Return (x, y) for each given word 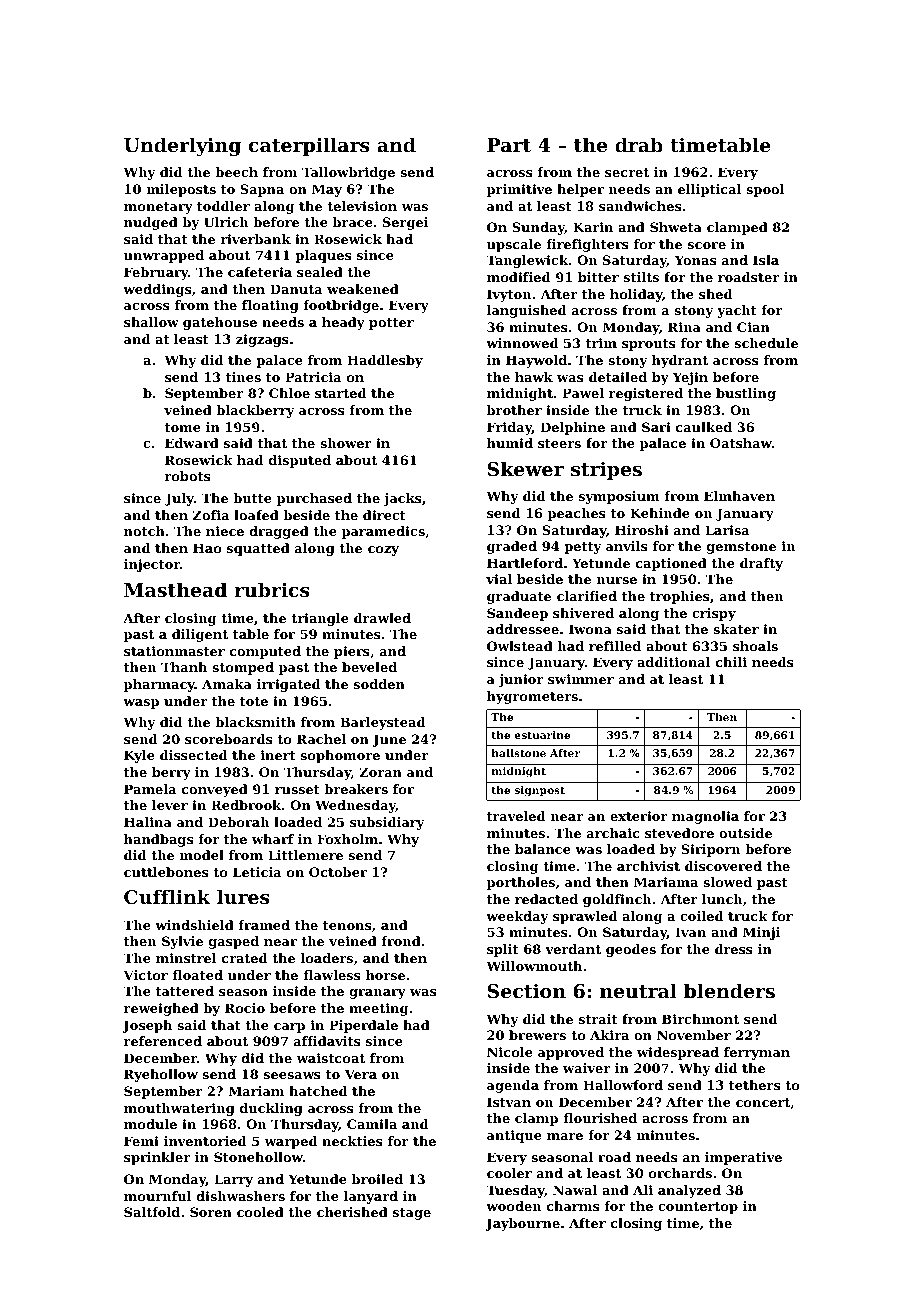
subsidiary (387, 823)
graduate (519, 597)
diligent (200, 635)
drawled (382, 618)
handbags (158, 840)
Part (509, 145)
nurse (617, 580)
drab (639, 144)
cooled (260, 1212)
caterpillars (309, 146)
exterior (639, 816)
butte (252, 498)
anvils (627, 546)
